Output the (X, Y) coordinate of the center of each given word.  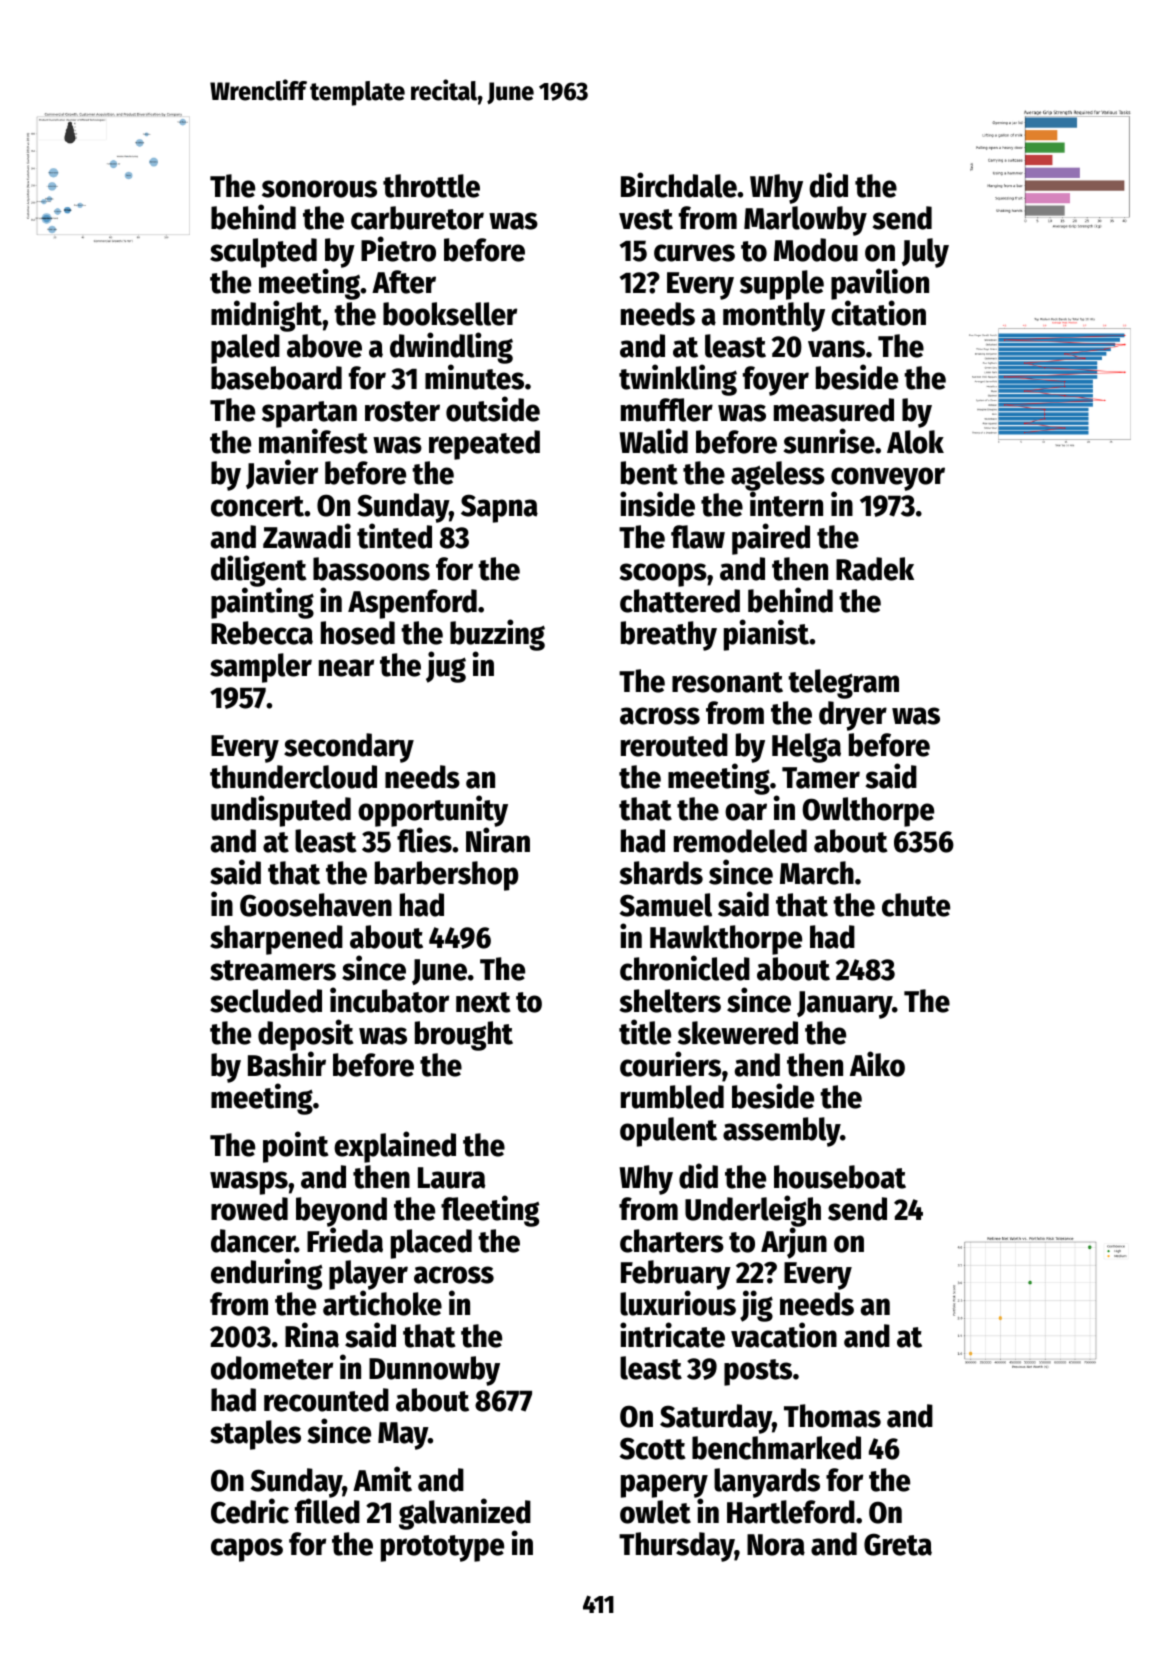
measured (834, 410)
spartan (309, 414)
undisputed (281, 811)
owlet (655, 1512)
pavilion (880, 284)
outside (493, 409)
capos (247, 1550)
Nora (776, 1545)
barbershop (446, 876)
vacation (784, 1335)
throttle (431, 186)
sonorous (319, 189)
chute (916, 905)
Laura (451, 1178)
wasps (249, 1183)
